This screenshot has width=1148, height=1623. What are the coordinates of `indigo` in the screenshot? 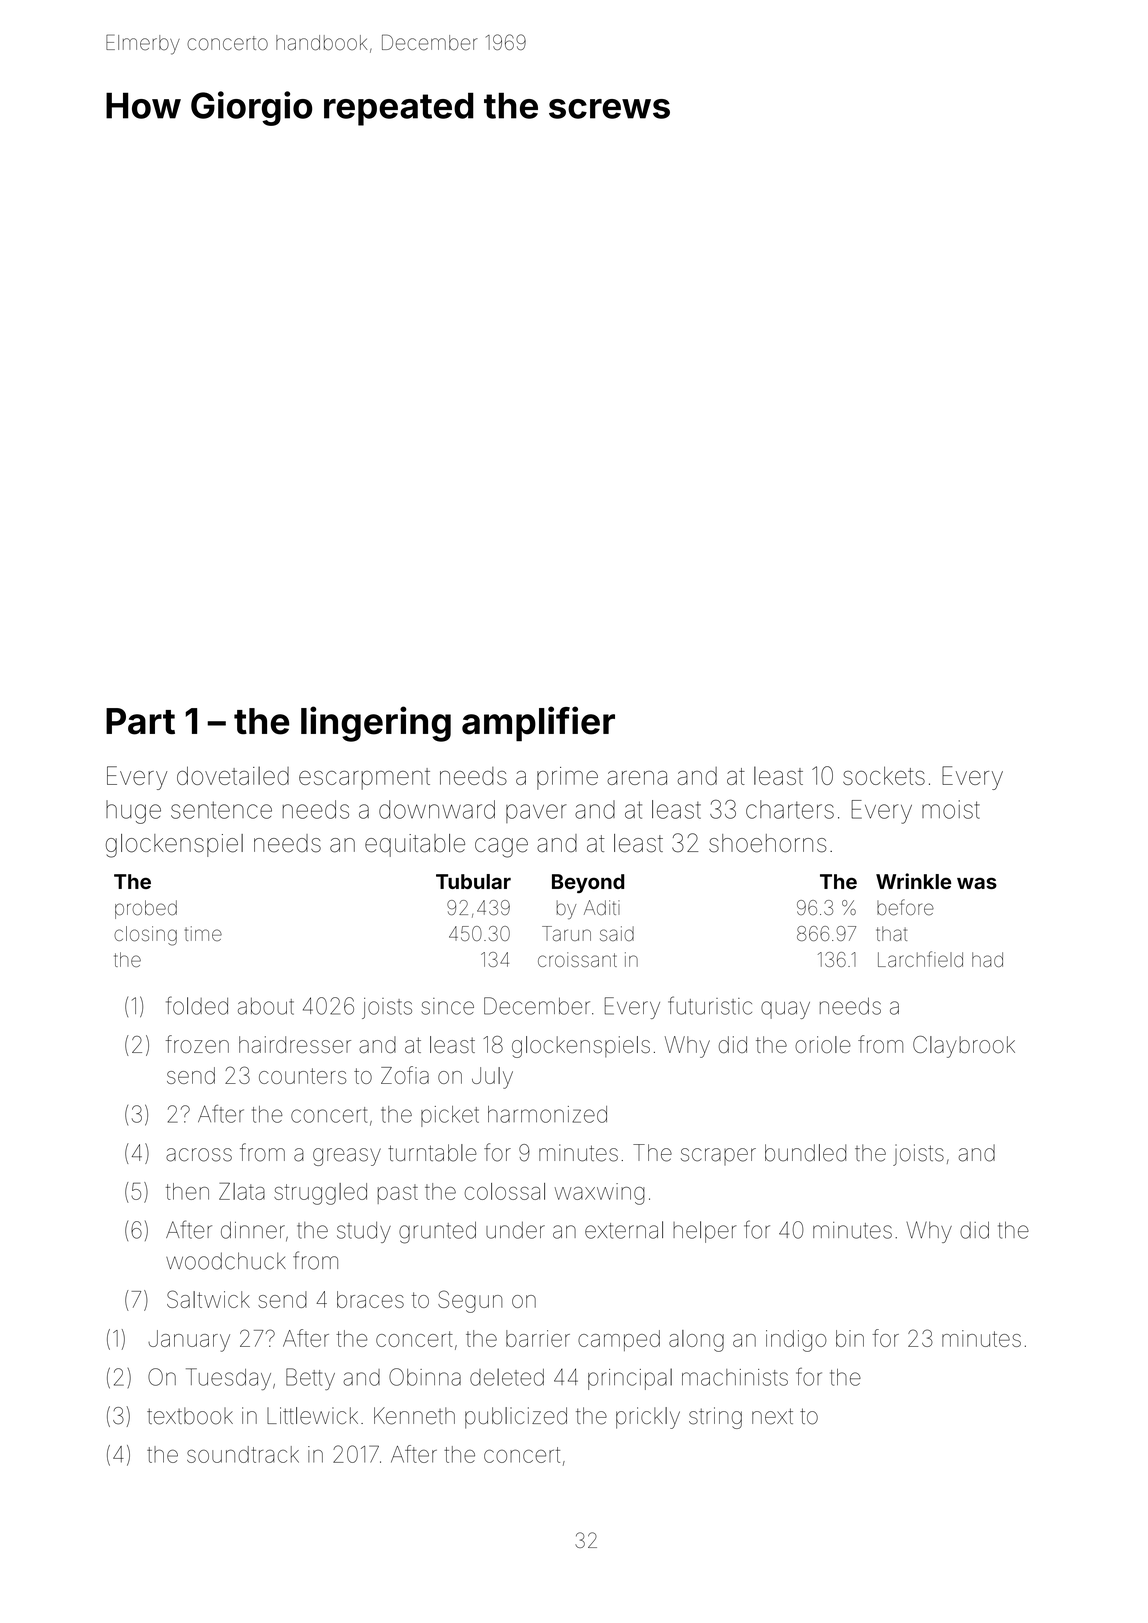 It's located at (796, 1341).
